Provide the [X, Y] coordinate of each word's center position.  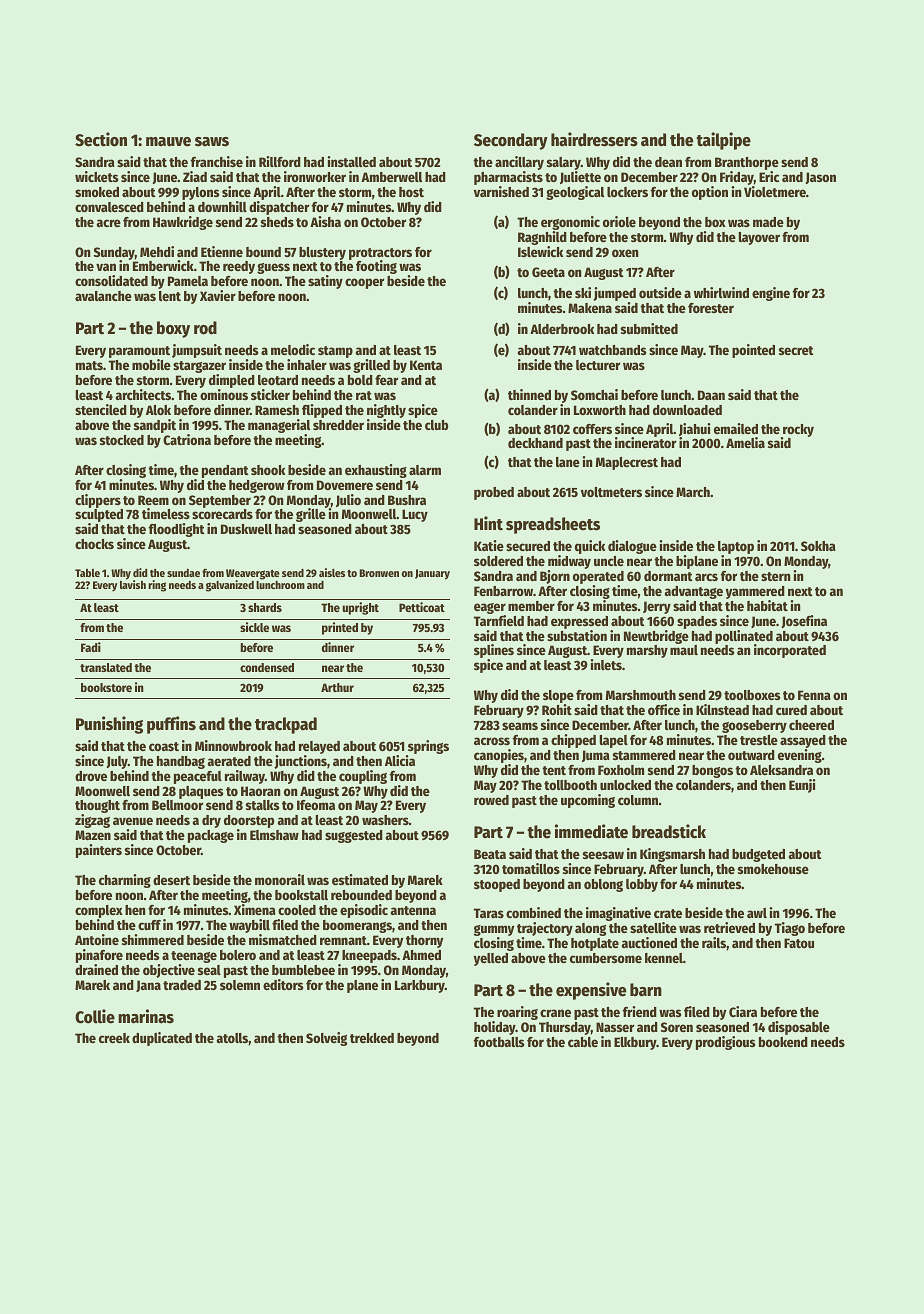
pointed [753, 351]
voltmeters [611, 492]
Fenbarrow [503, 591]
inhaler [307, 364]
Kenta [426, 365]
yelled [491, 959]
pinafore [99, 956]
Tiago [790, 929]
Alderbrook [562, 329]
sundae [183, 573]
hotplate [595, 944]
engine [771, 294]
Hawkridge [183, 223]
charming [125, 881]
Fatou [799, 943]
